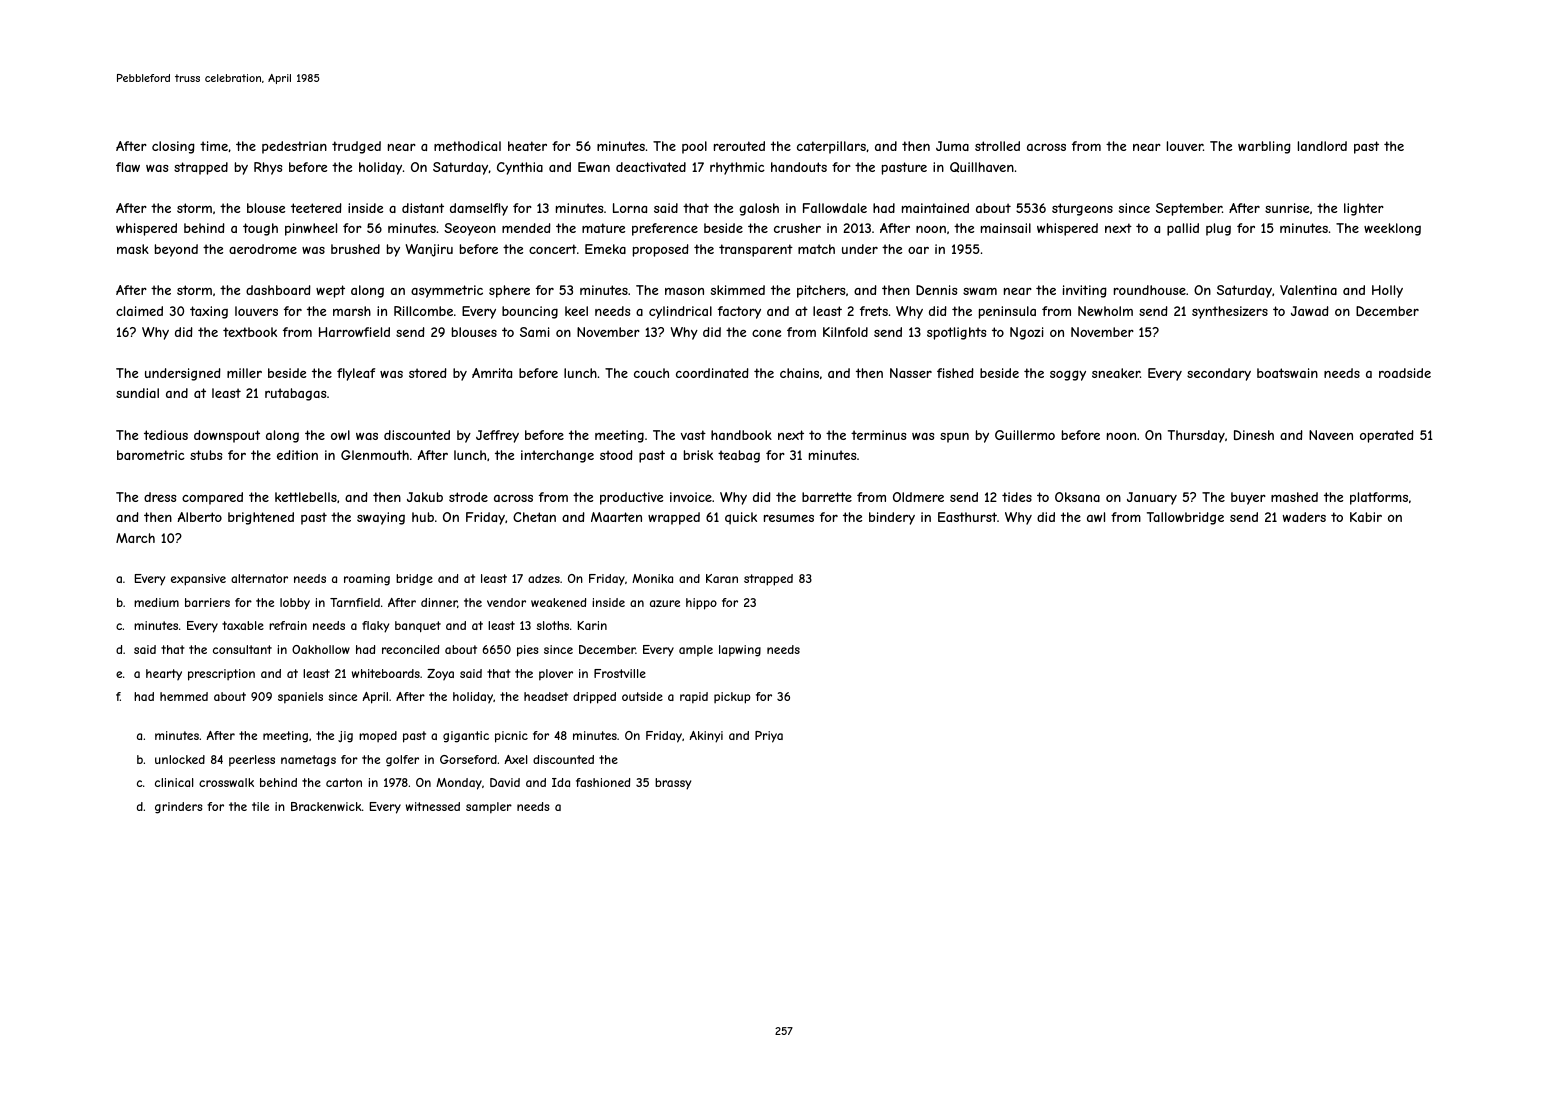 The image size is (1550, 1096). I want to click on hippo, so click(701, 604).
